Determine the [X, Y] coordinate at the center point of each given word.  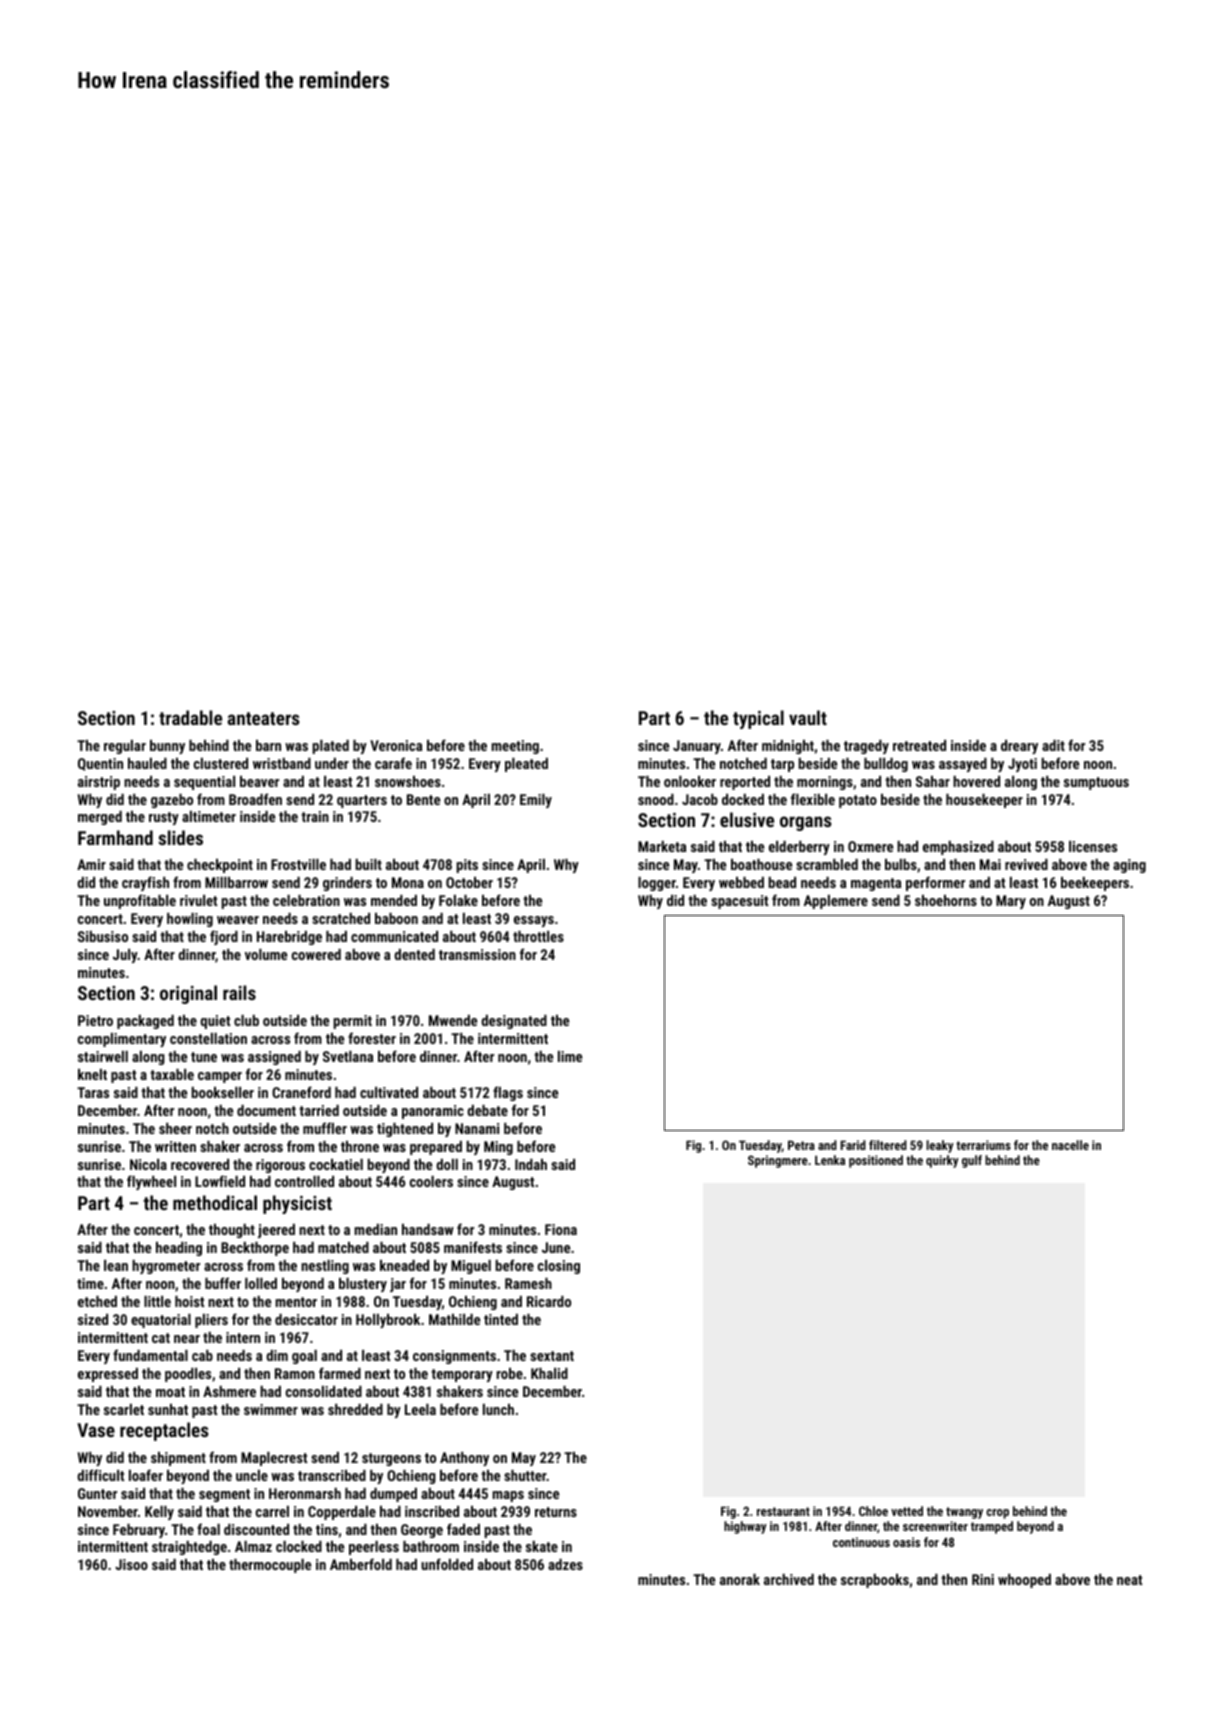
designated [514, 1022]
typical [758, 719]
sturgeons [391, 1459]
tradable [190, 717]
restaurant [783, 1511]
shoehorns [946, 900]
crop [997, 1514]
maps [508, 1496]
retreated [919, 745]
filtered [888, 1145]
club [246, 1020]
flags [508, 1093]
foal [208, 1529]
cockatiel [336, 1164]
